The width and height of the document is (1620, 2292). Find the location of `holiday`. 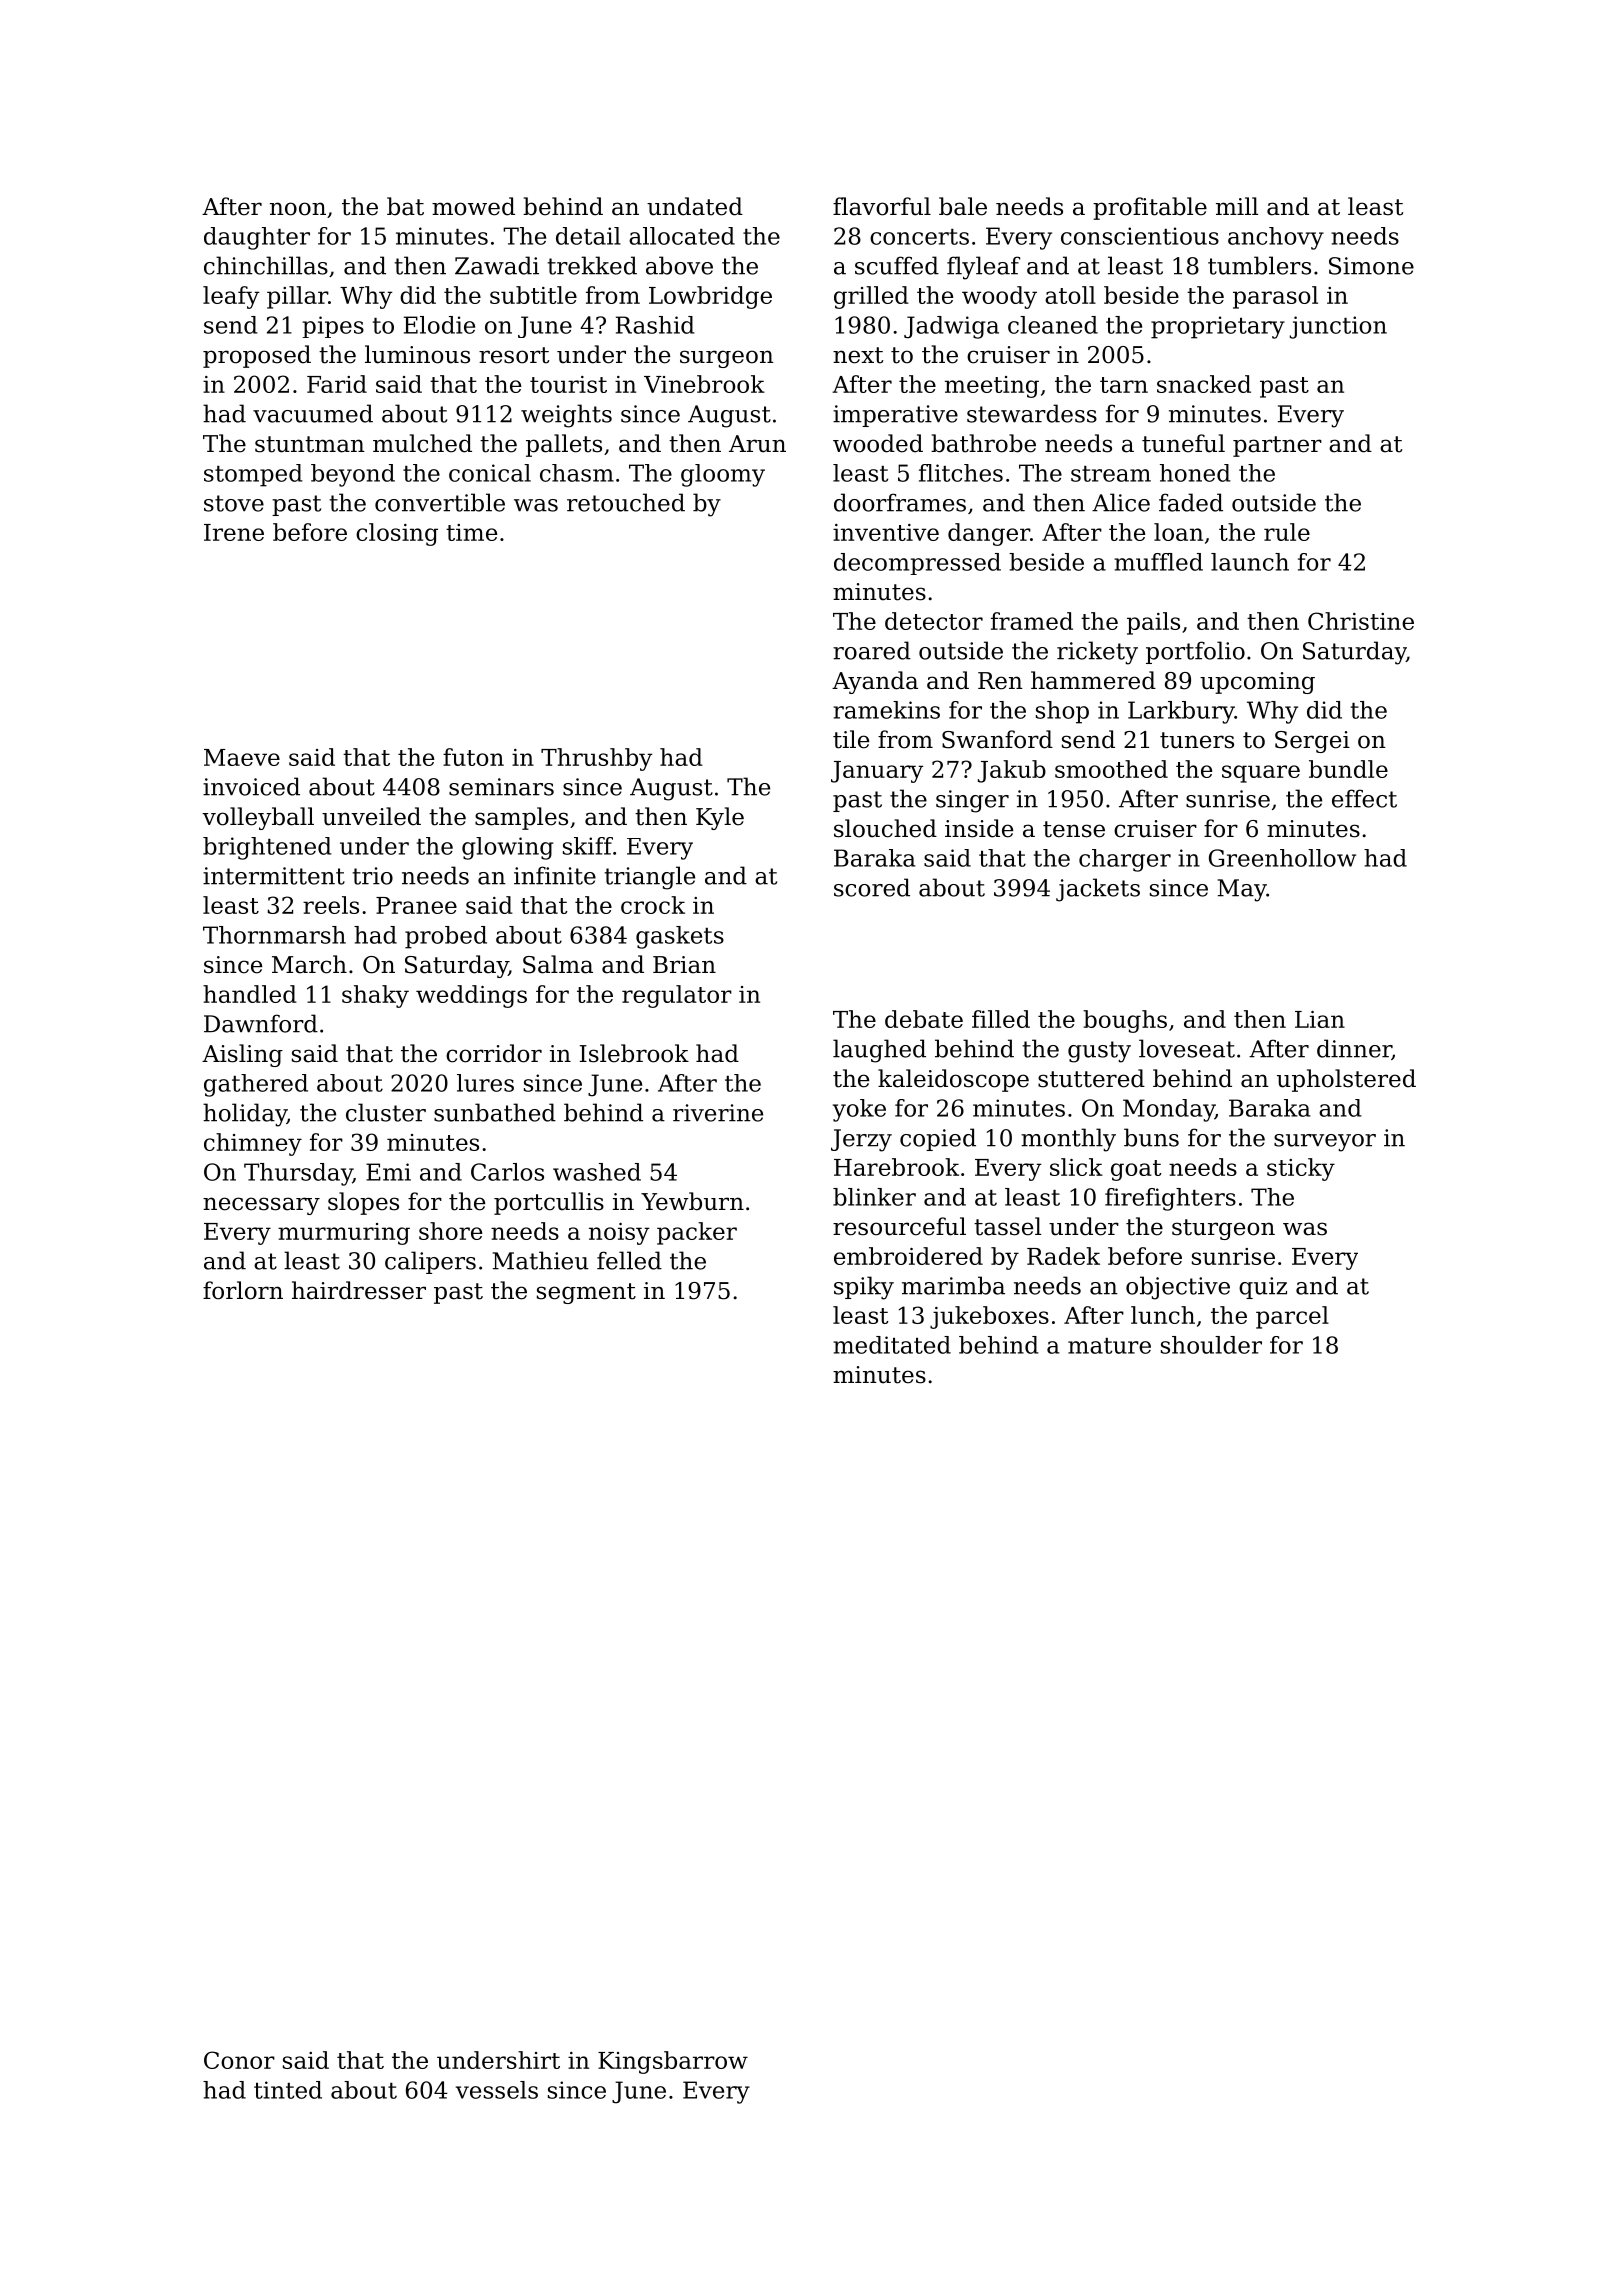

holiday is located at coordinates (245, 1115).
